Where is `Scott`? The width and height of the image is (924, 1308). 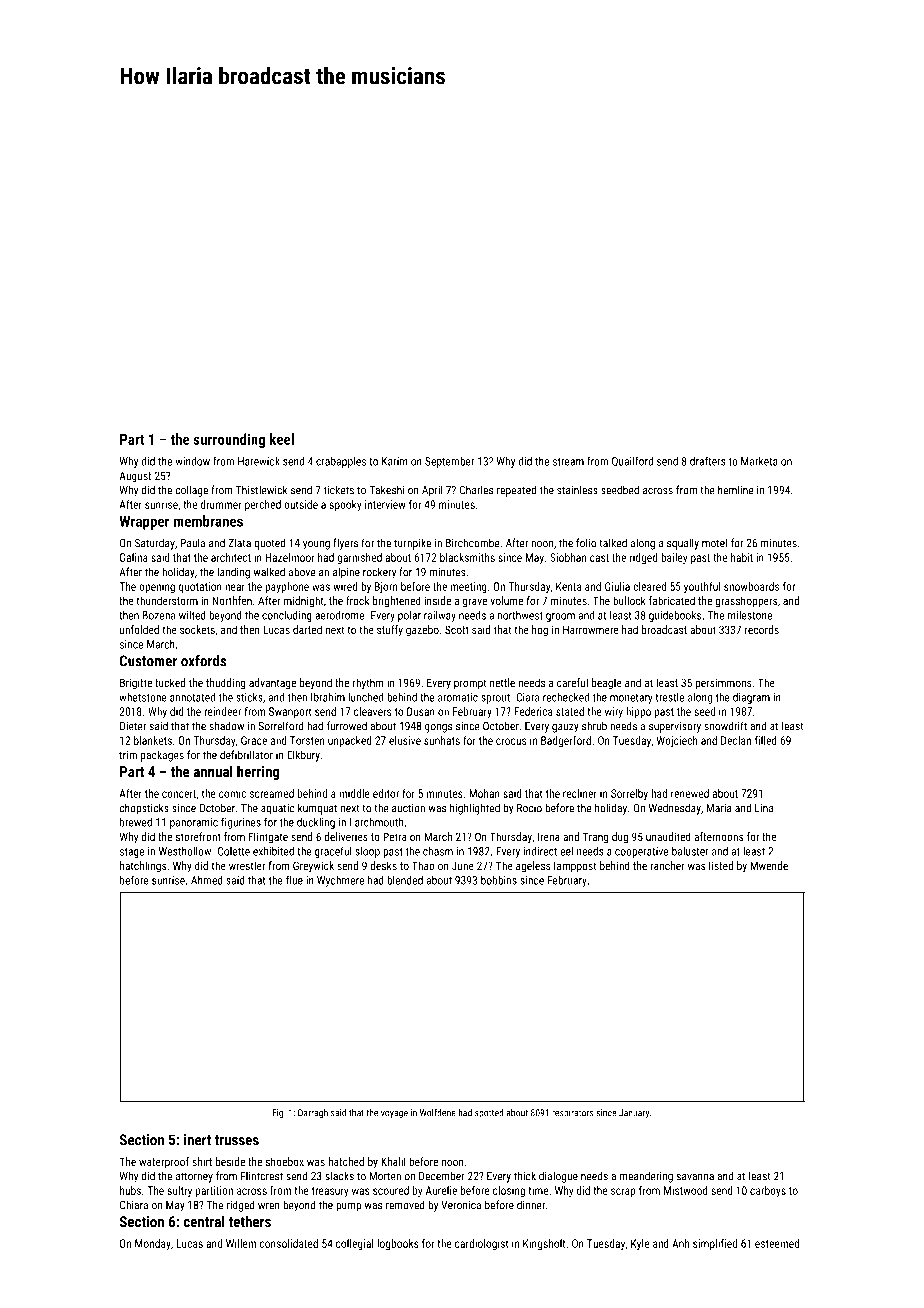 Scott is located at coordinates (457, 629).
